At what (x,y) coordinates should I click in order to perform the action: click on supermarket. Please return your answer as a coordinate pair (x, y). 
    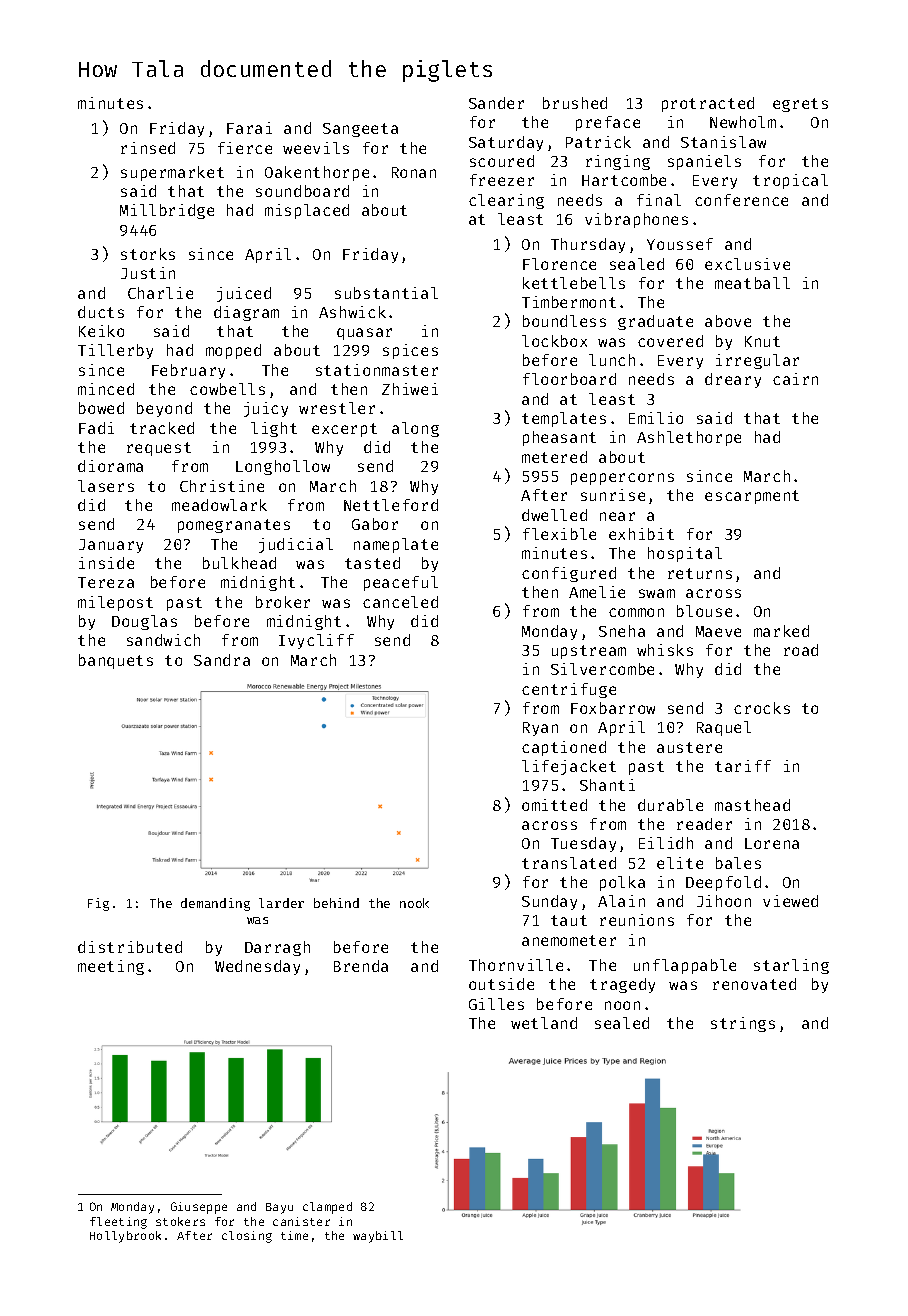
    Looking at the image, I should click on (172, 173).
